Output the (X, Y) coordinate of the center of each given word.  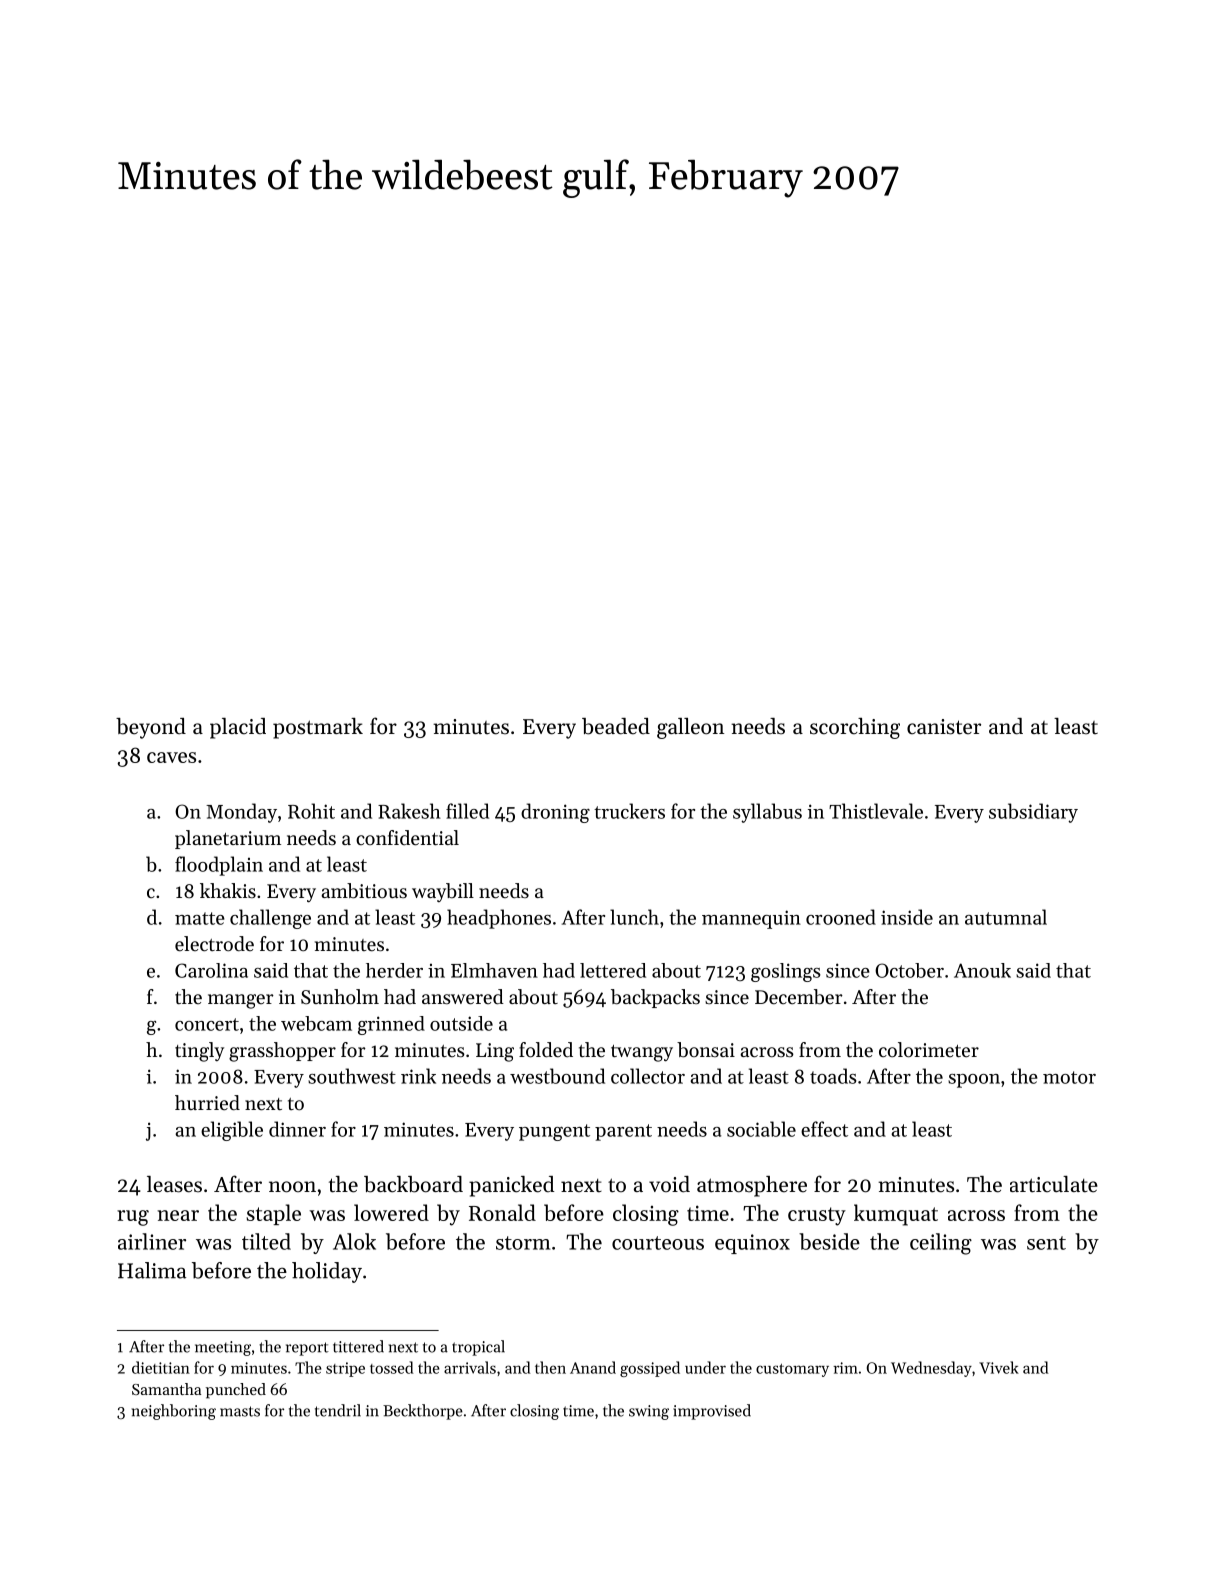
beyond (151, 728)
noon (292, 1187)
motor (1069, 1077)
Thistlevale (876, 811)
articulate (1054, 1184)
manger (241, 1001)
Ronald (502, 1212)
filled (467, 811)
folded (546, 1050)
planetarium (228, 839)
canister (944, 727)
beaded (616, 726)
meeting (223, 1348)
